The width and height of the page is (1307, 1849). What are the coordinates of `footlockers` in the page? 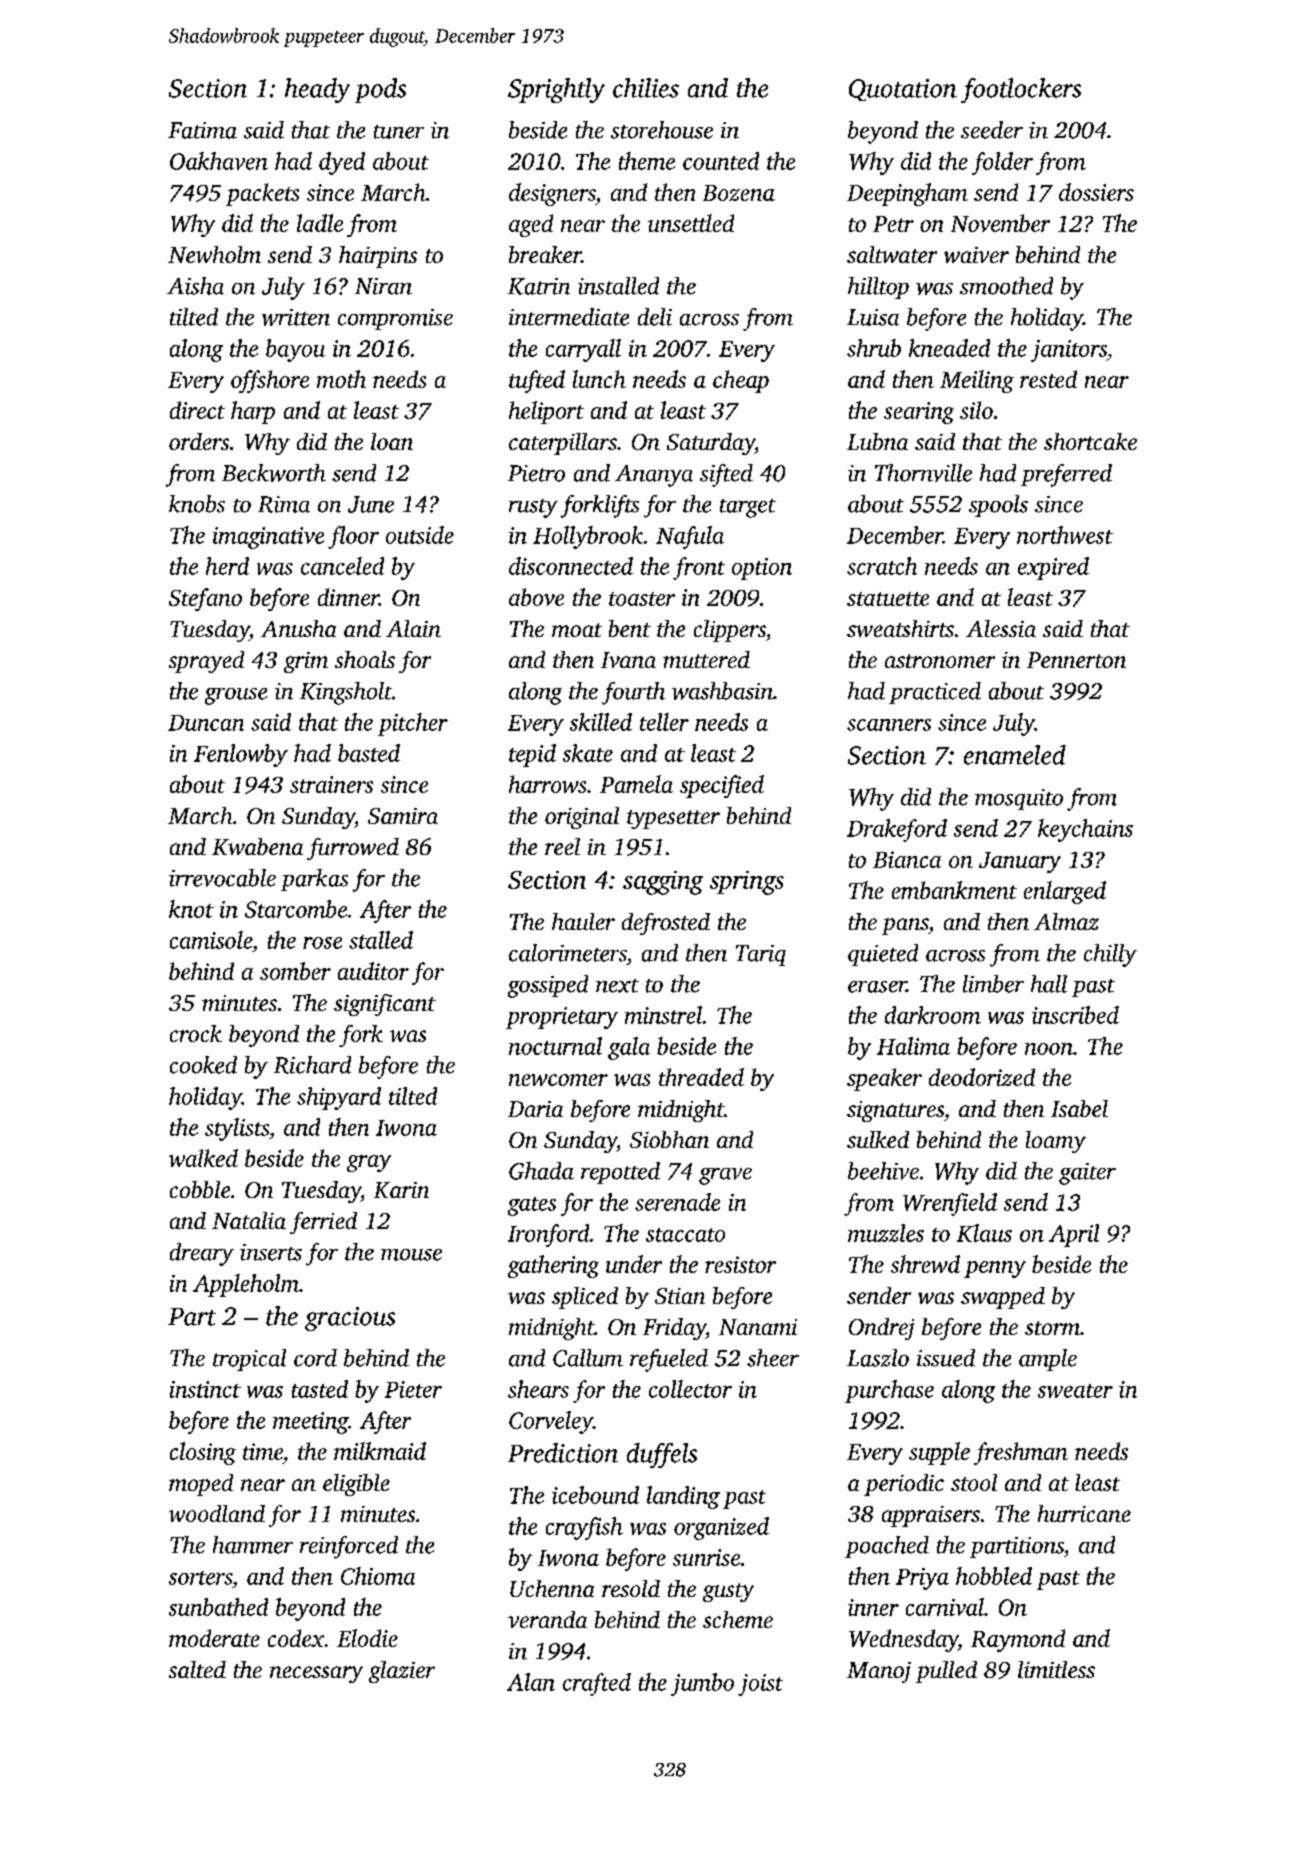 It's located at (1021, 90).
